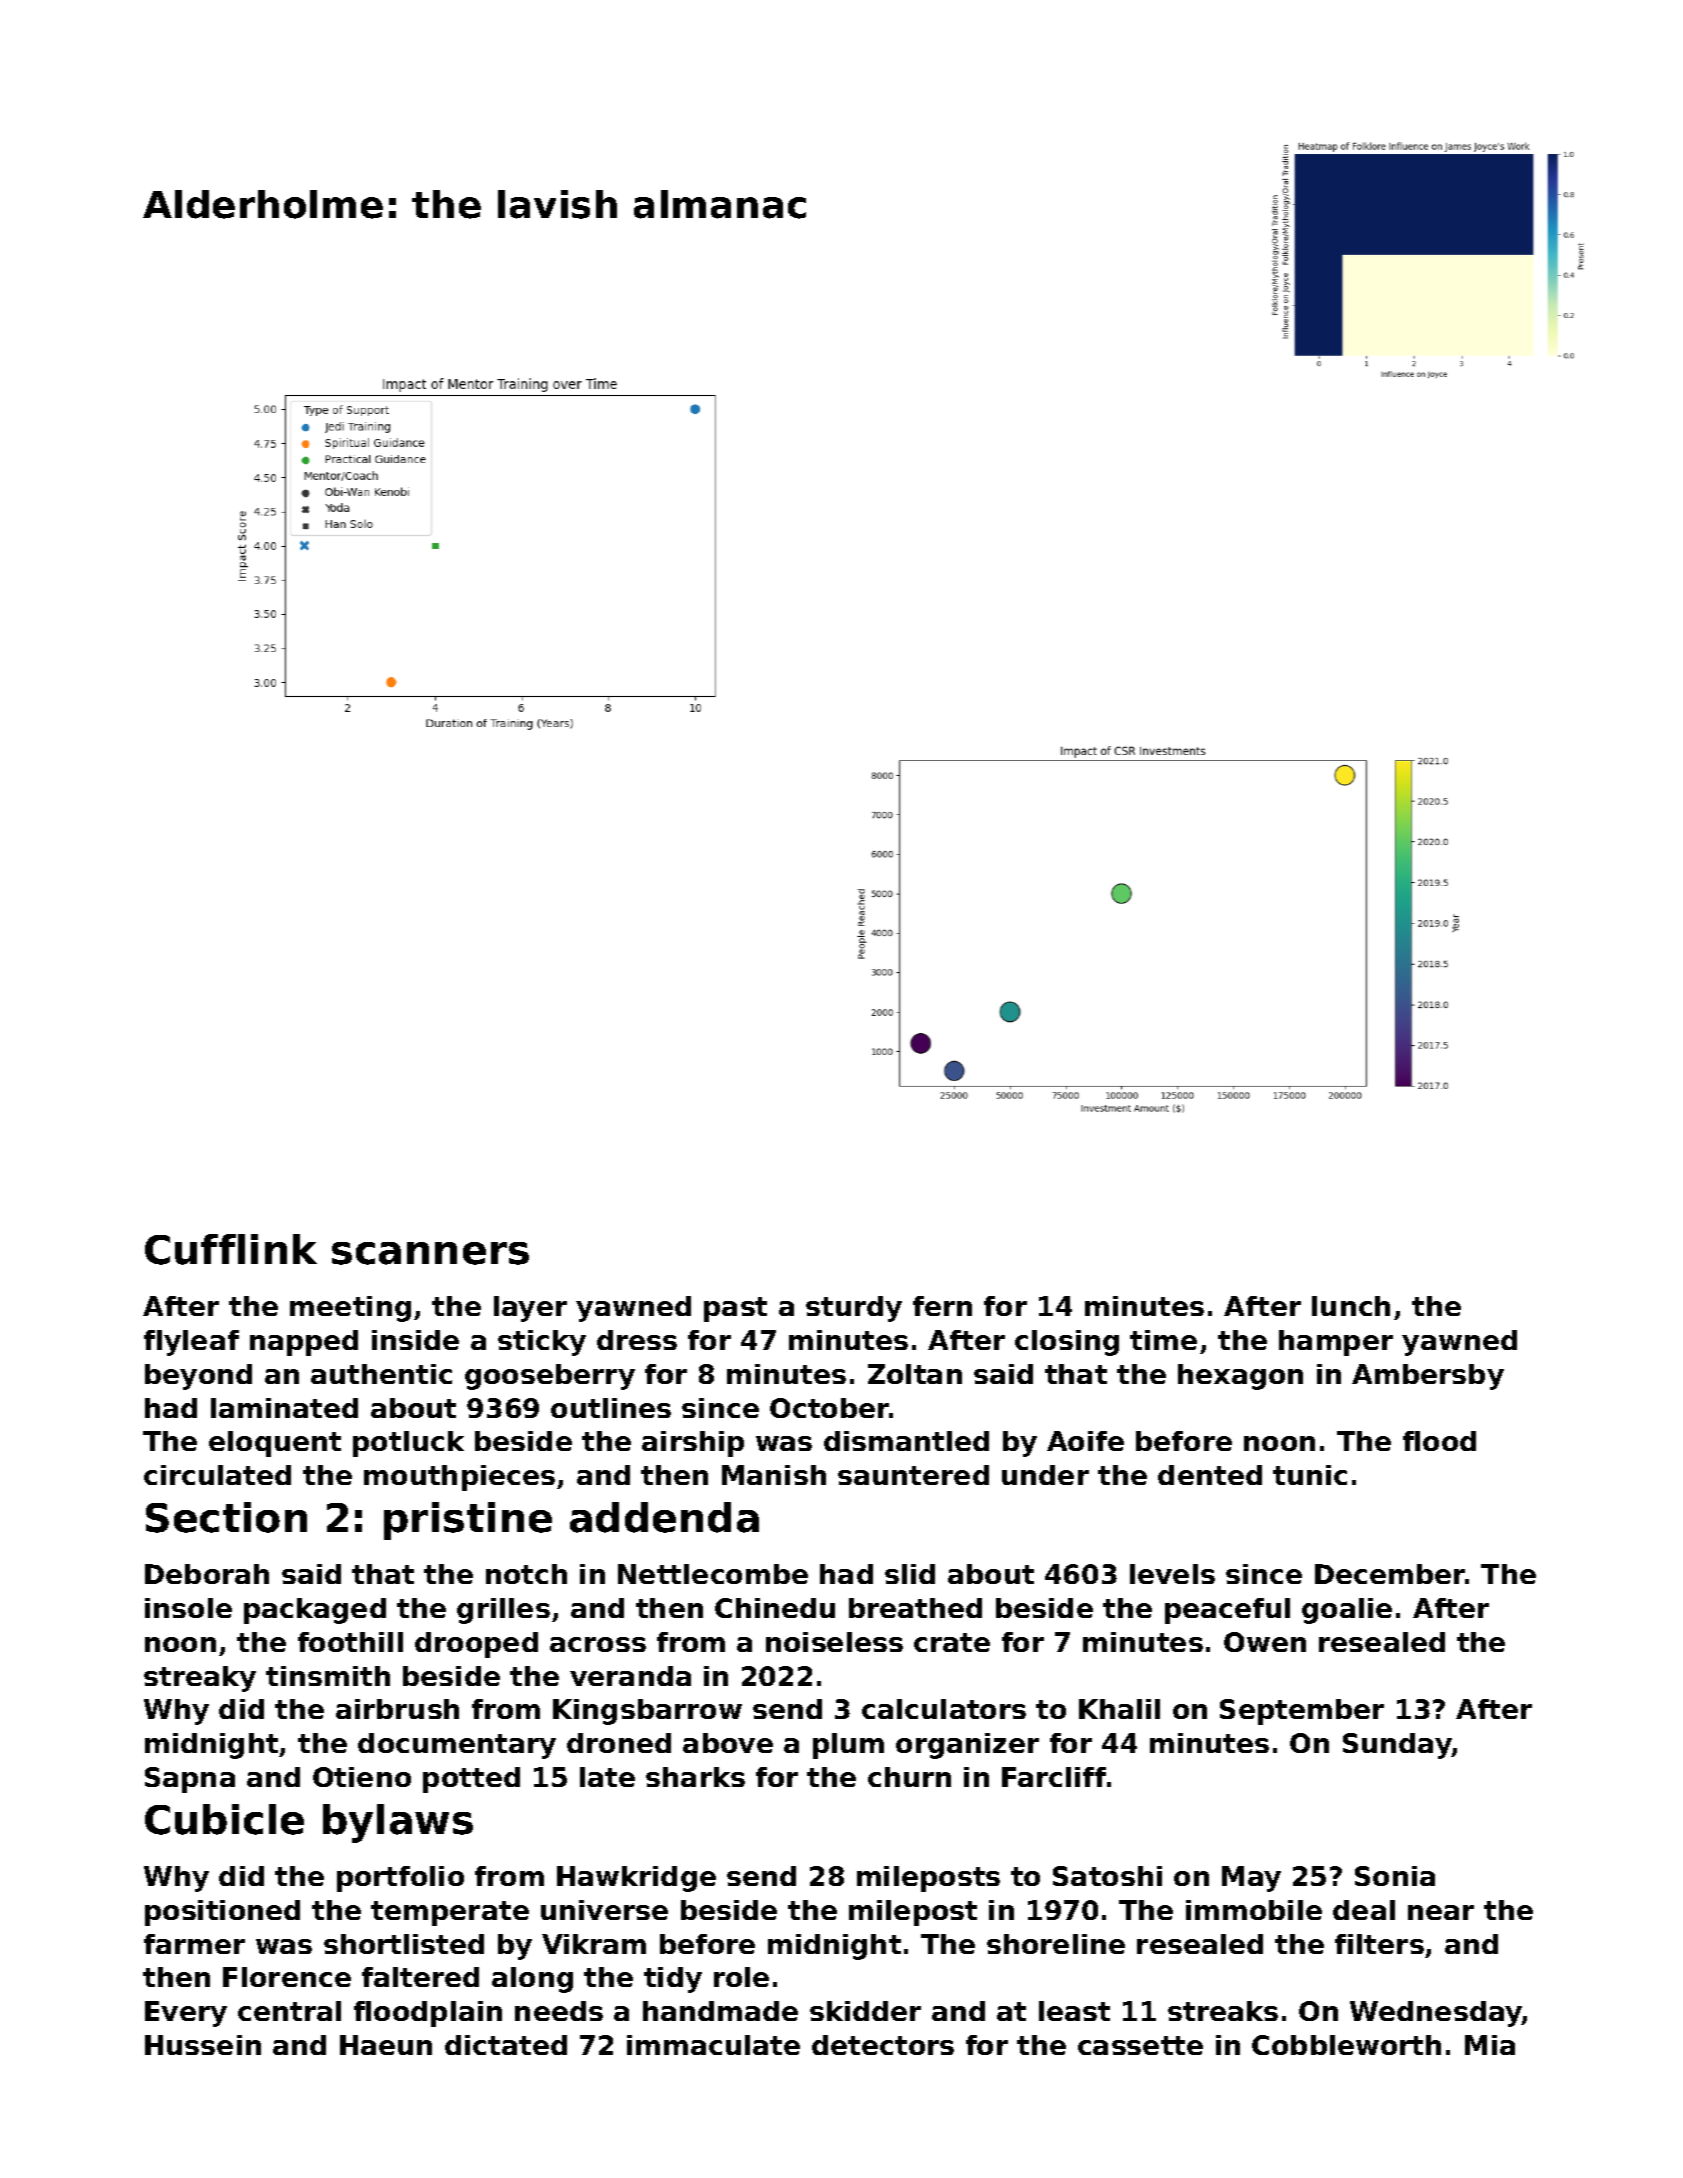 The width and height of the screenshot is (1683, 2178). Describe the element at coordinates (906, 1441) in the screenshot. I see `dismantled` at that location.
